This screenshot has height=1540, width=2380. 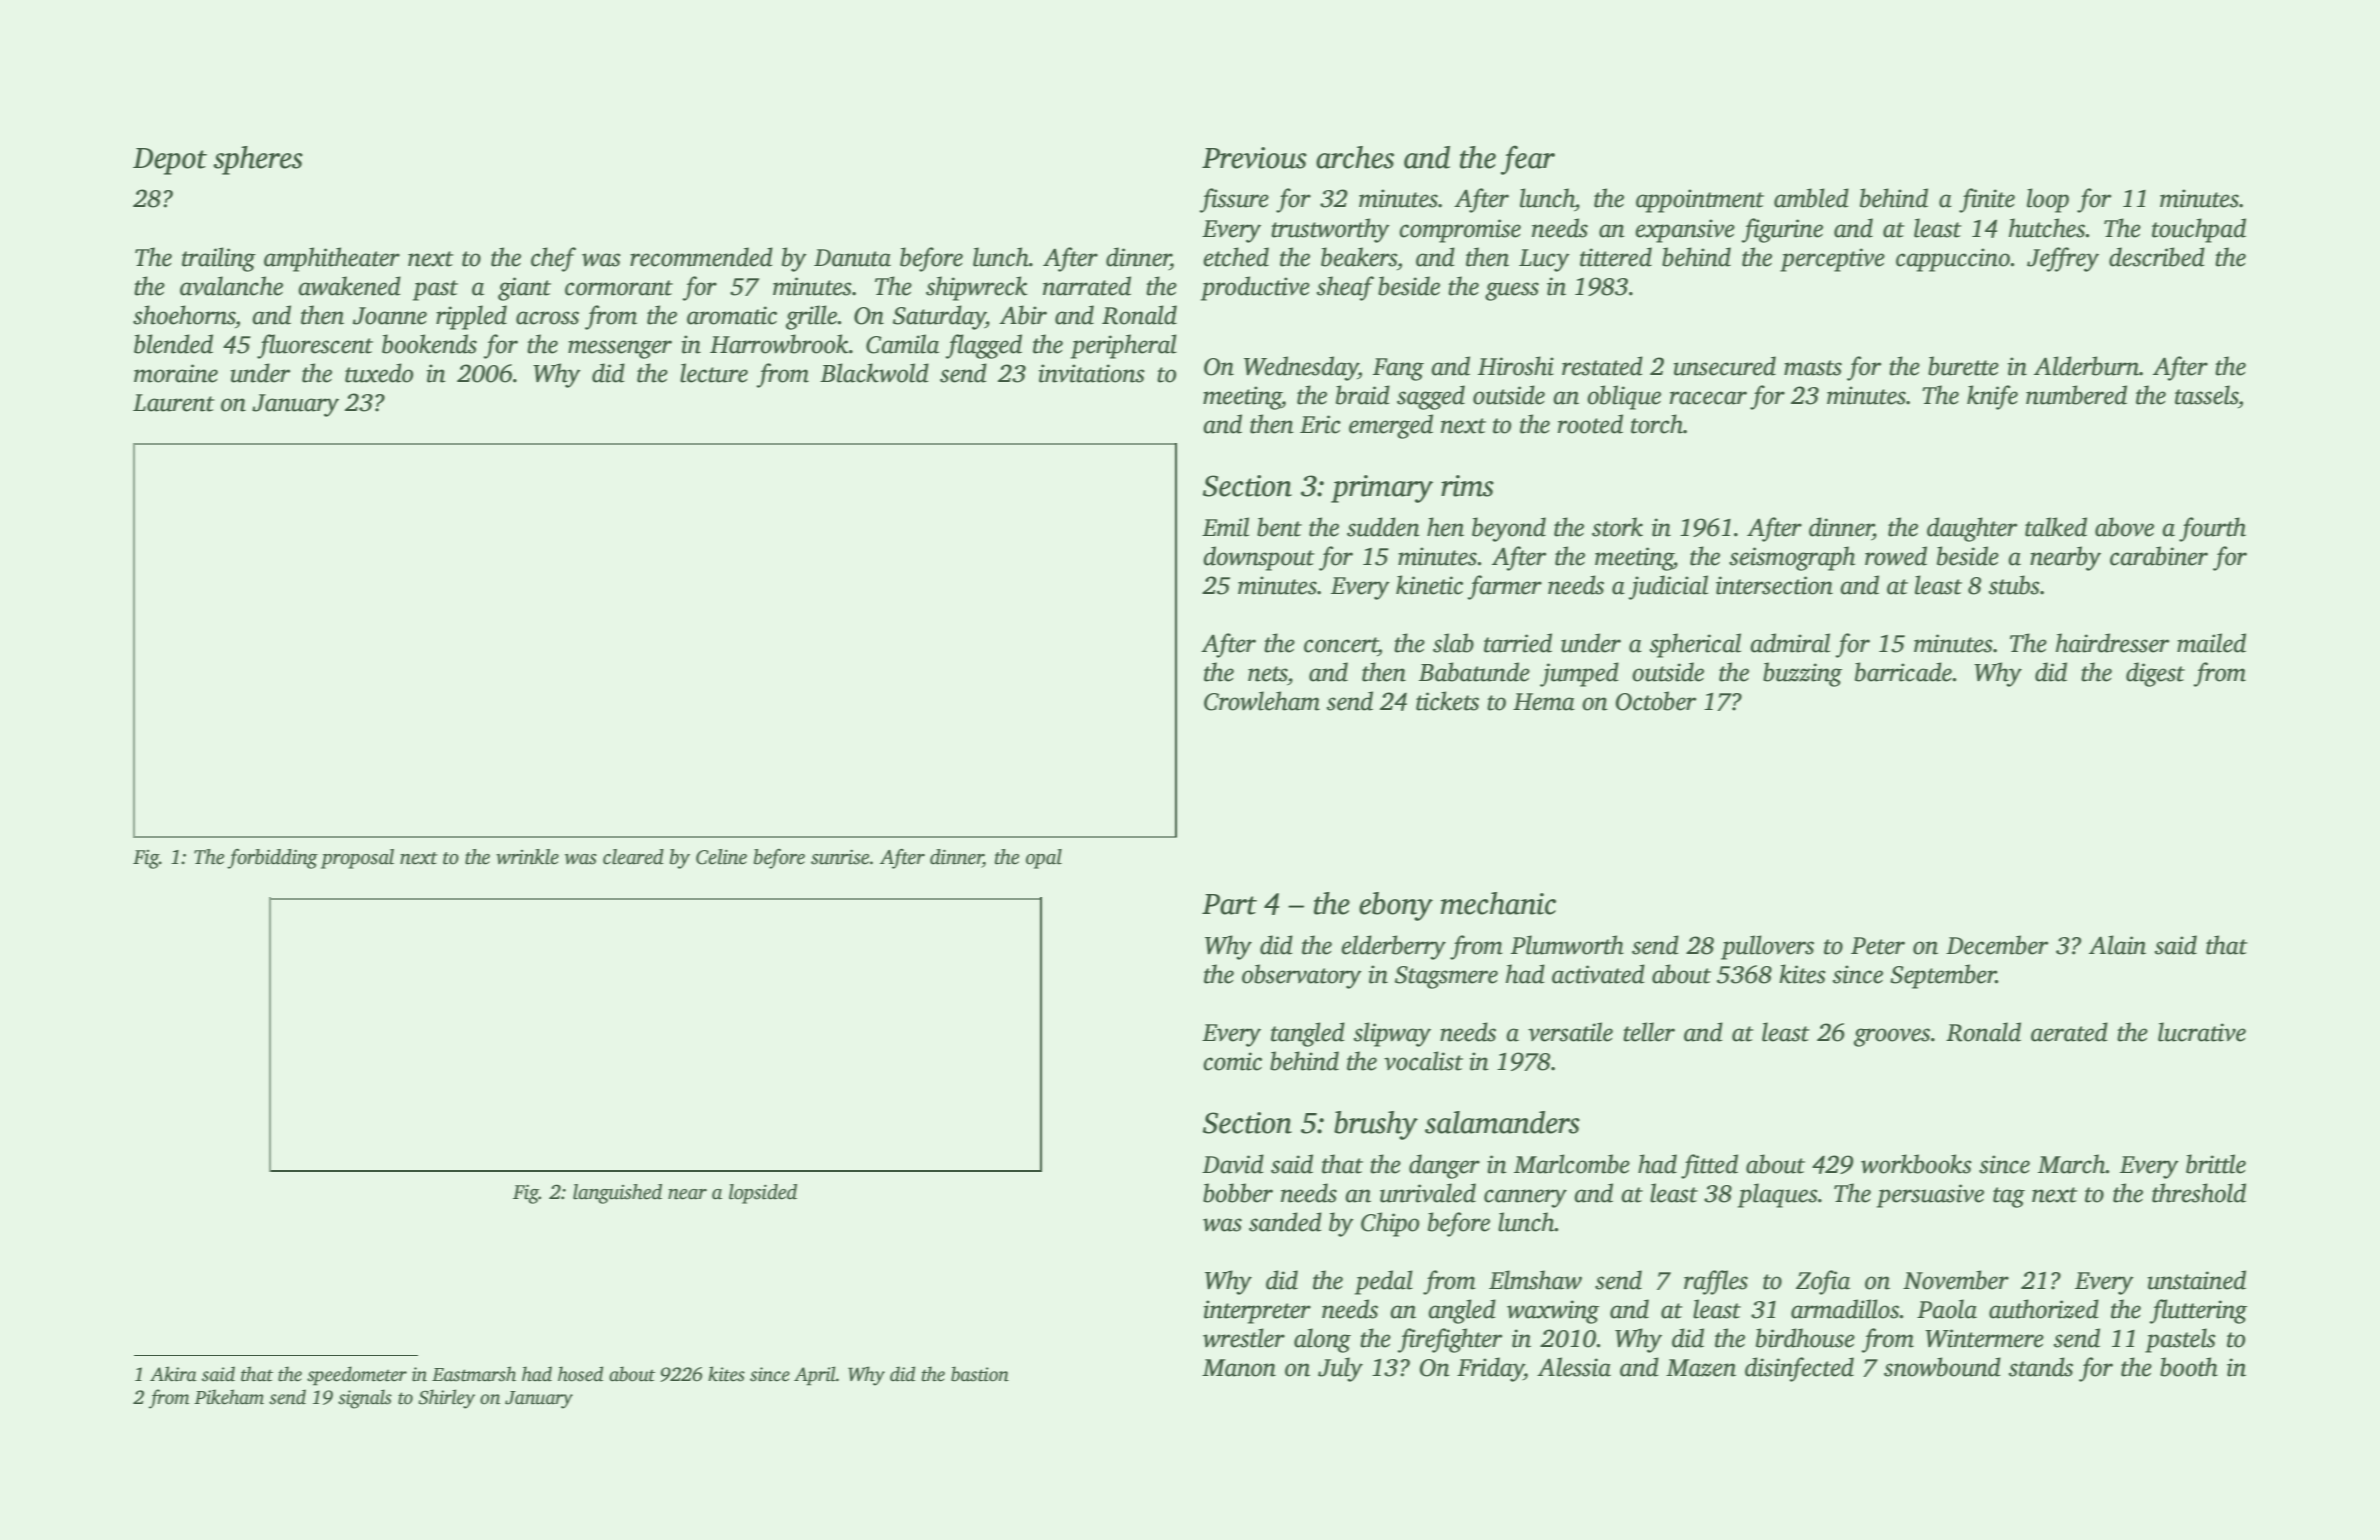 What do you see at coordinates (379, 373) in the screenshot?
I see `tuxedo` at bounding box center [379, 373].
